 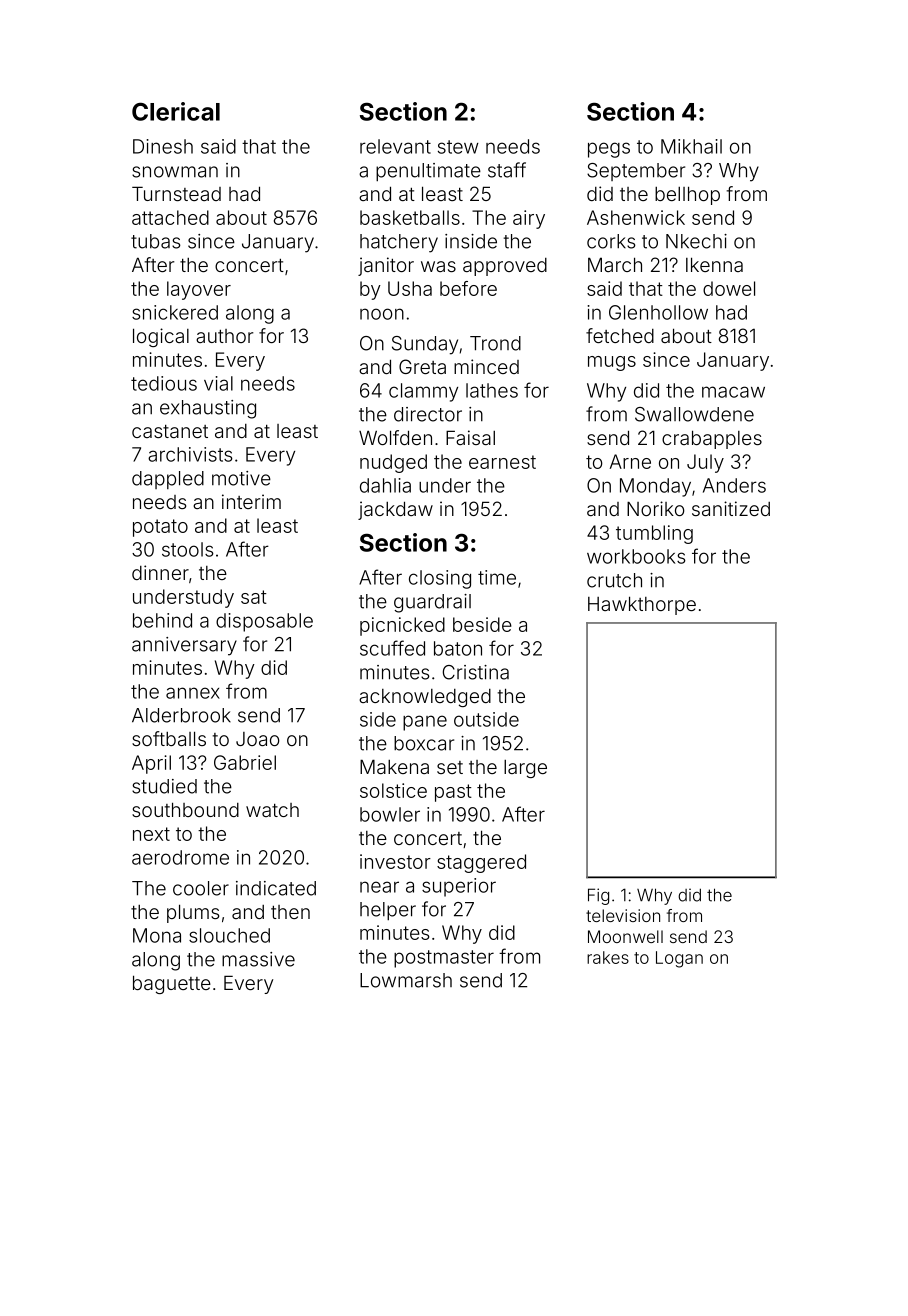 I want to click on Hawkthorpe, so click(x=642, y=605).
